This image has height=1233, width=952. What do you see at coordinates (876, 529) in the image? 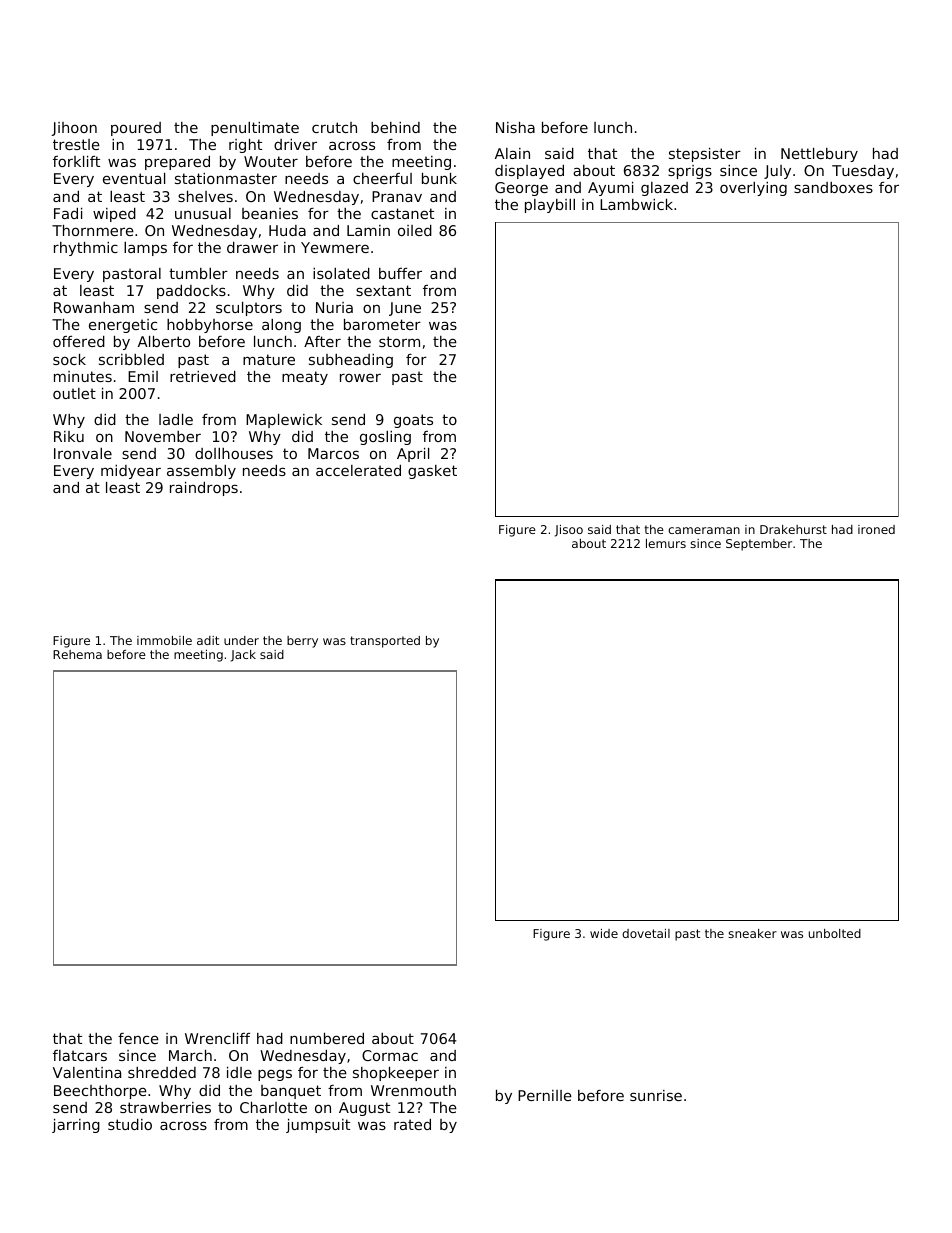
I see `ironed` at bounding box center [876, 529].
